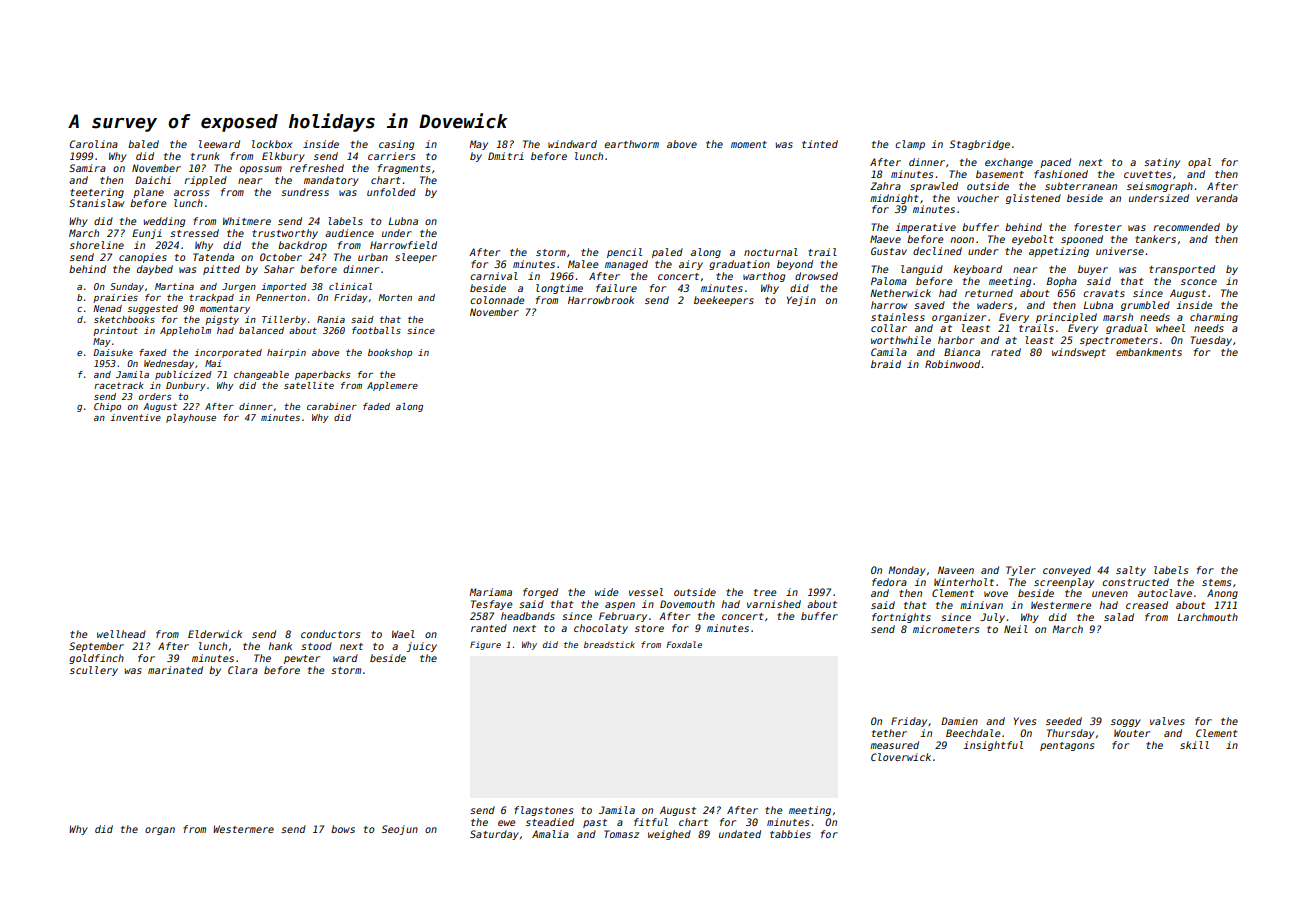 The height and width of the screenshot is (924, 1308). What do you see at coordinates (925, 228) in the screenshot?
I see `imperative` at bounding box center [925, 228].
